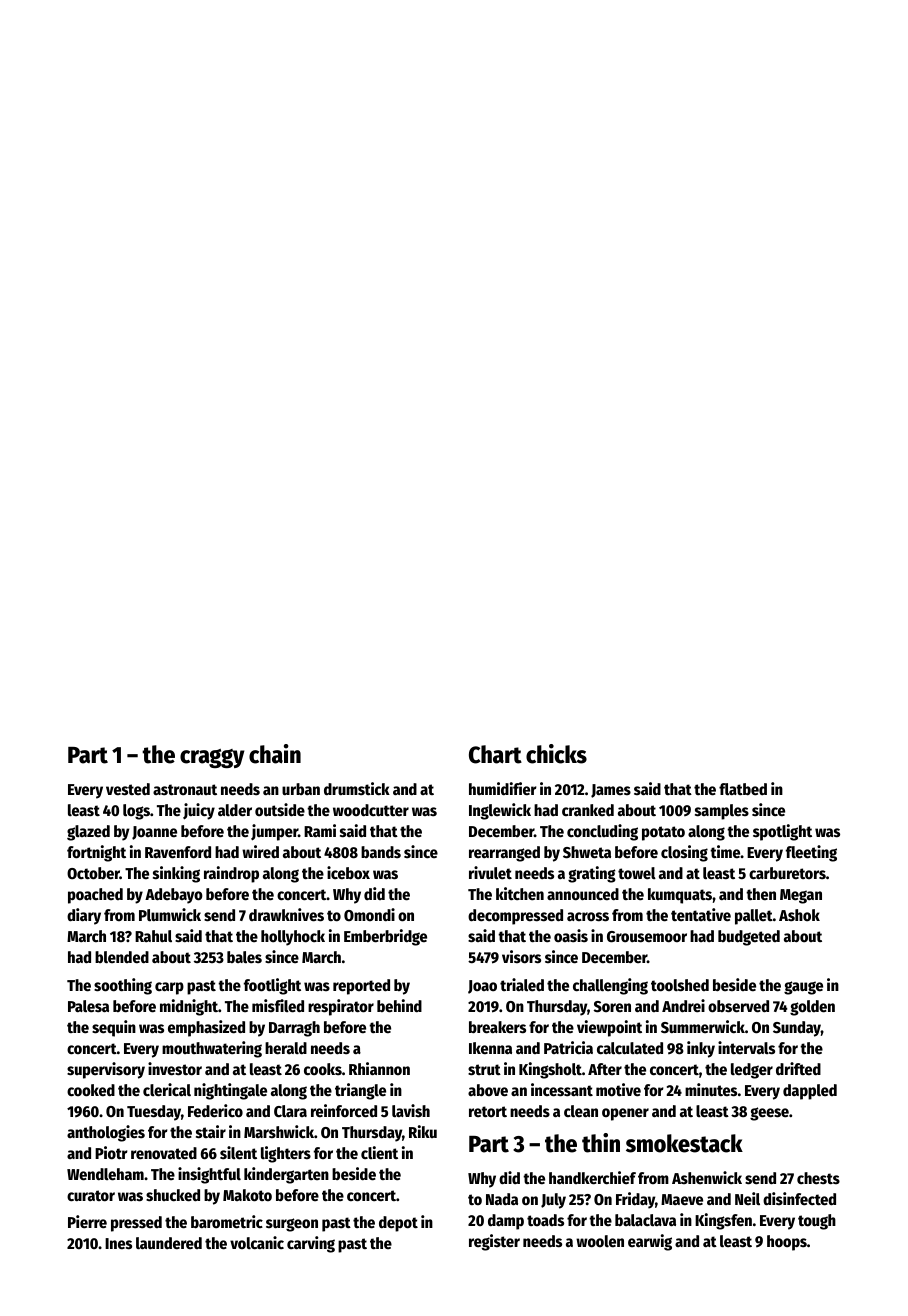 This screenshot has height=1316, width=908. What do you see at coordinates (169, 1243) in the screenshot?
I see `laundered` at bounding box center [169, 1243].
